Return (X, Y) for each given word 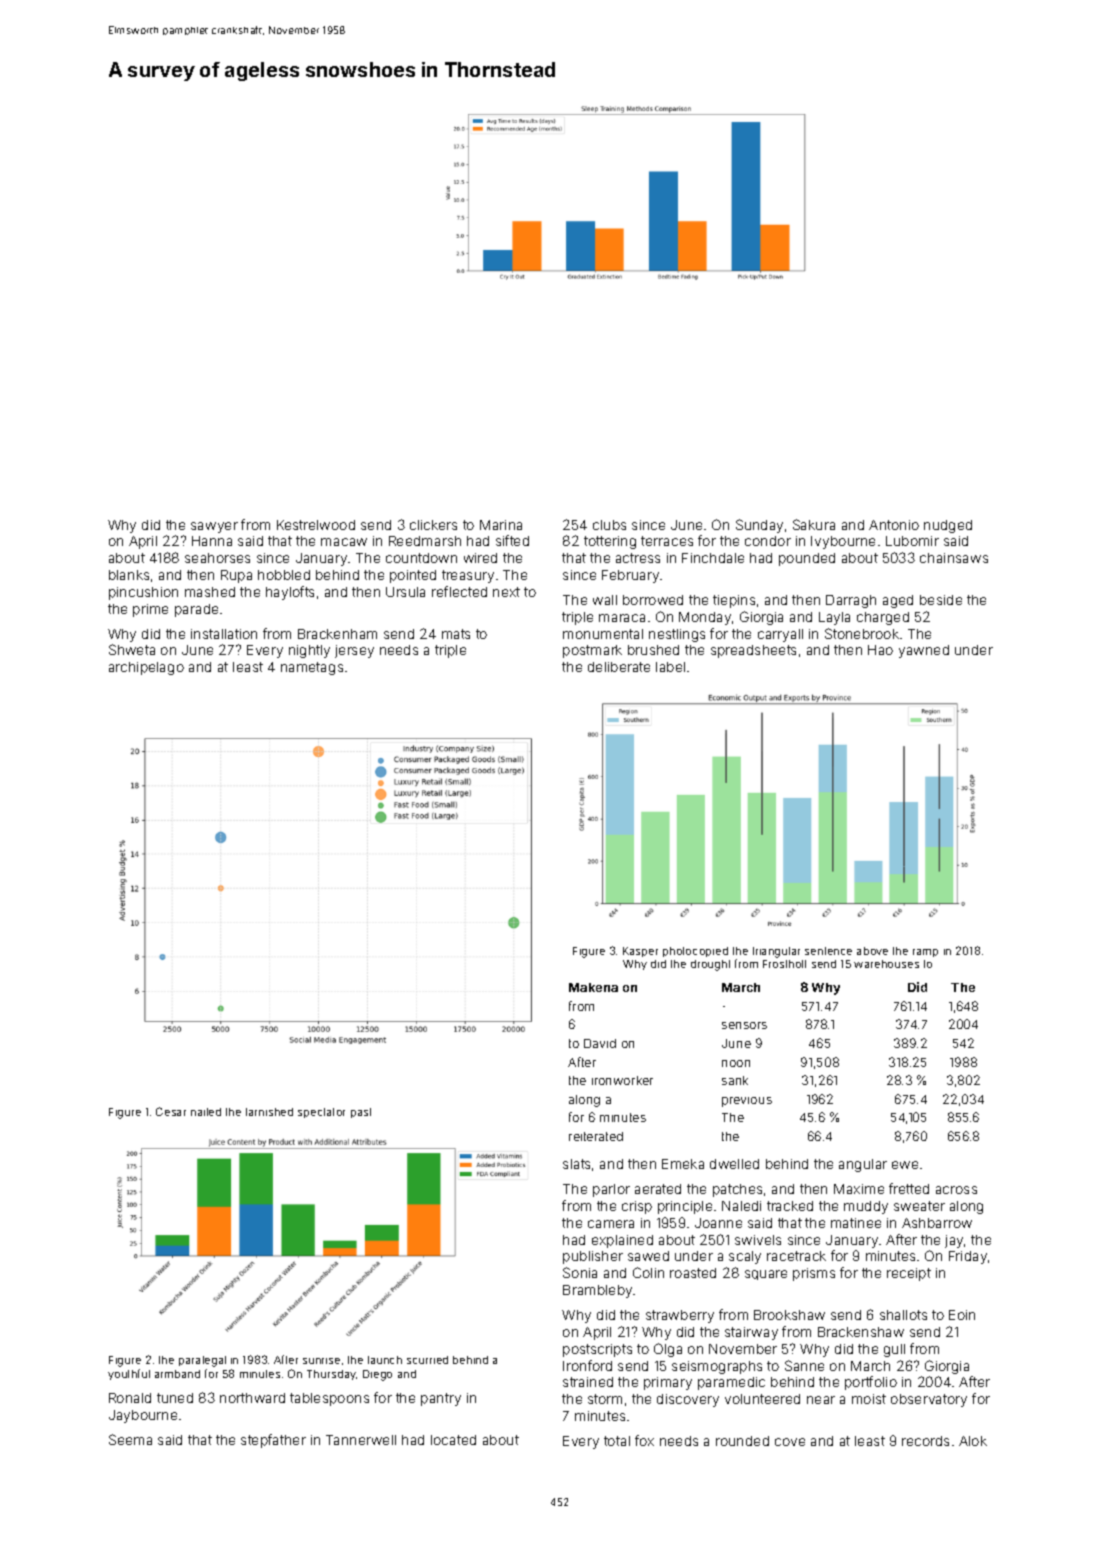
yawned (924, 651)
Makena (593, 987)
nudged (948, 526)
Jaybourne (143, 1416)
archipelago (146, 668)
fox (644, 1440)
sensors (744, 1025)
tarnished (269, 1112)
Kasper (640, 952)
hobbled (284, 575)
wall (605, 600)
